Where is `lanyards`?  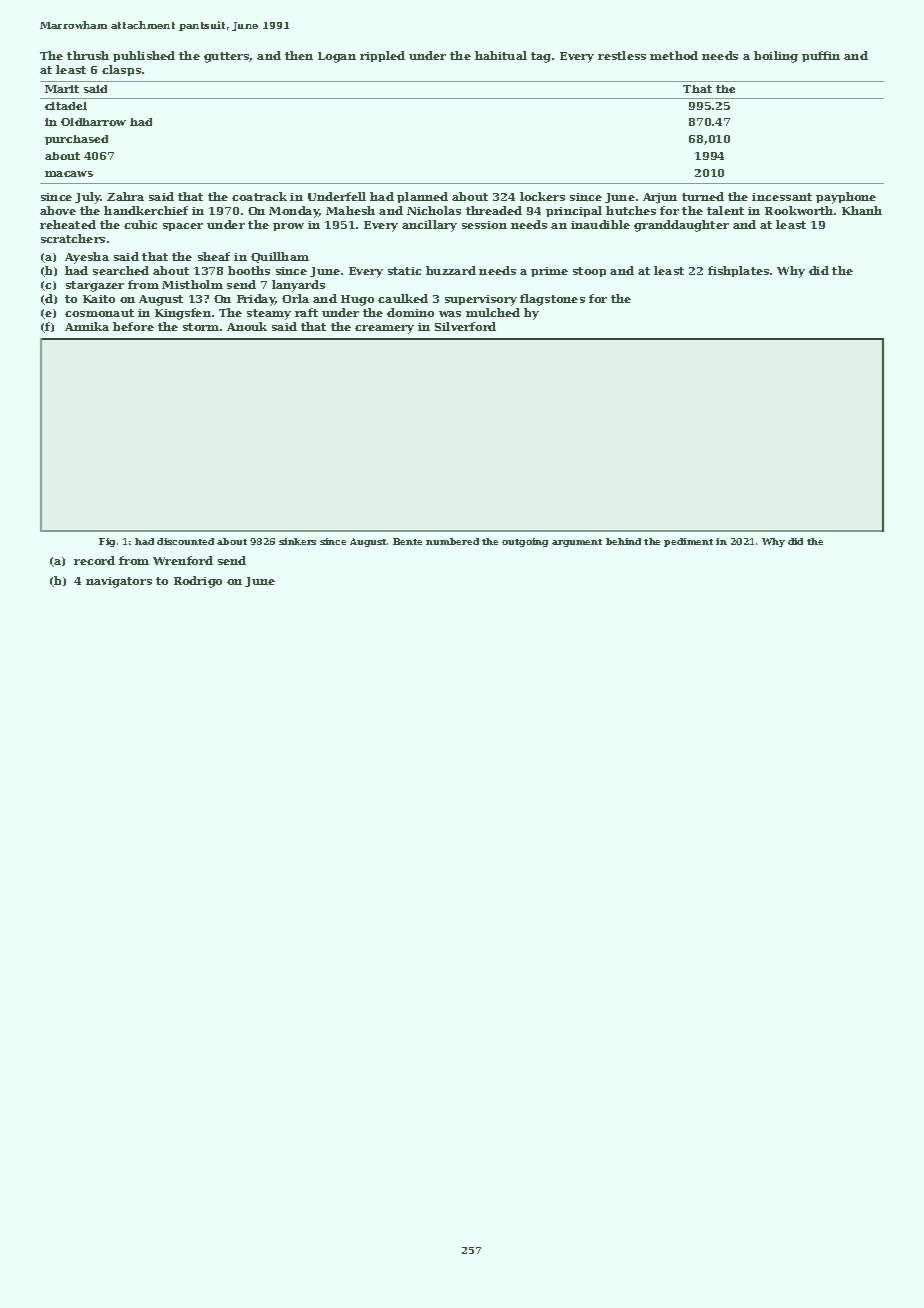 lanyards is located at coordinates (298, 286).
